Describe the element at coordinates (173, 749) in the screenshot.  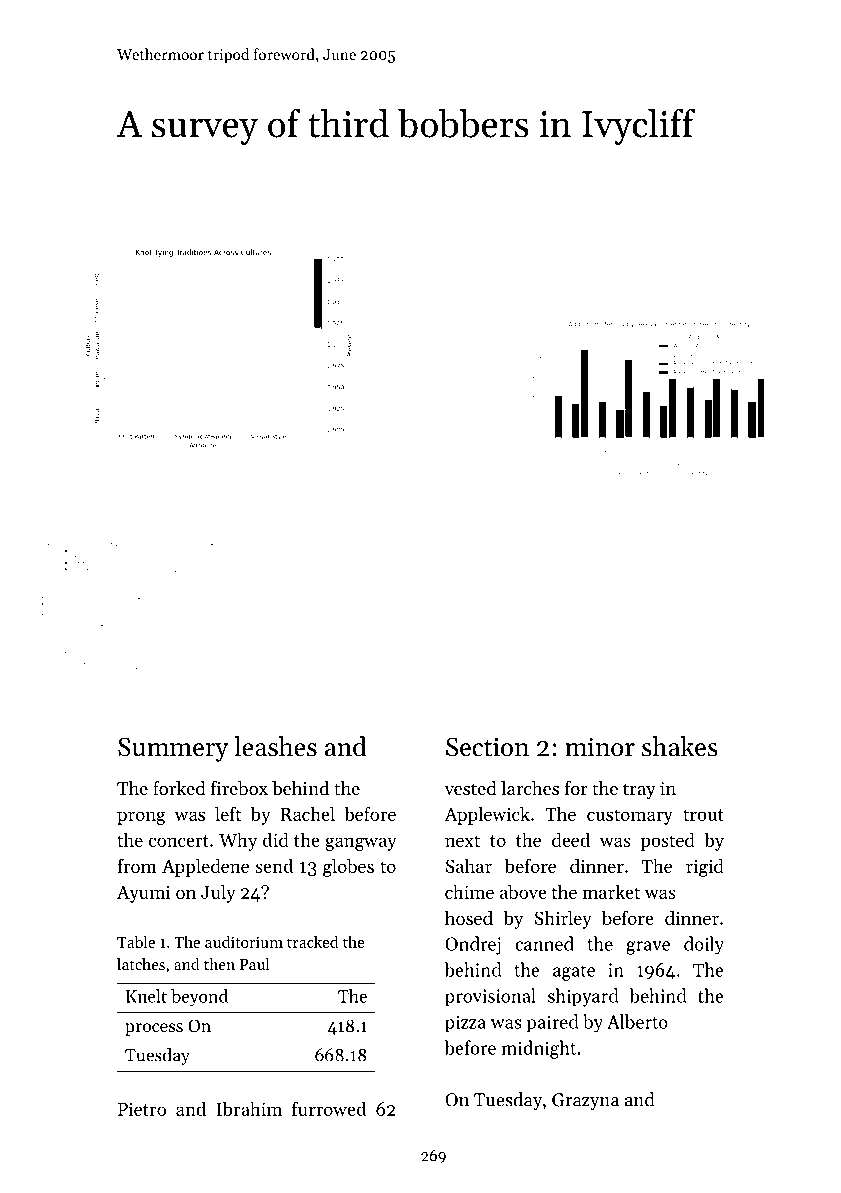
I see `Summery` at that location.
